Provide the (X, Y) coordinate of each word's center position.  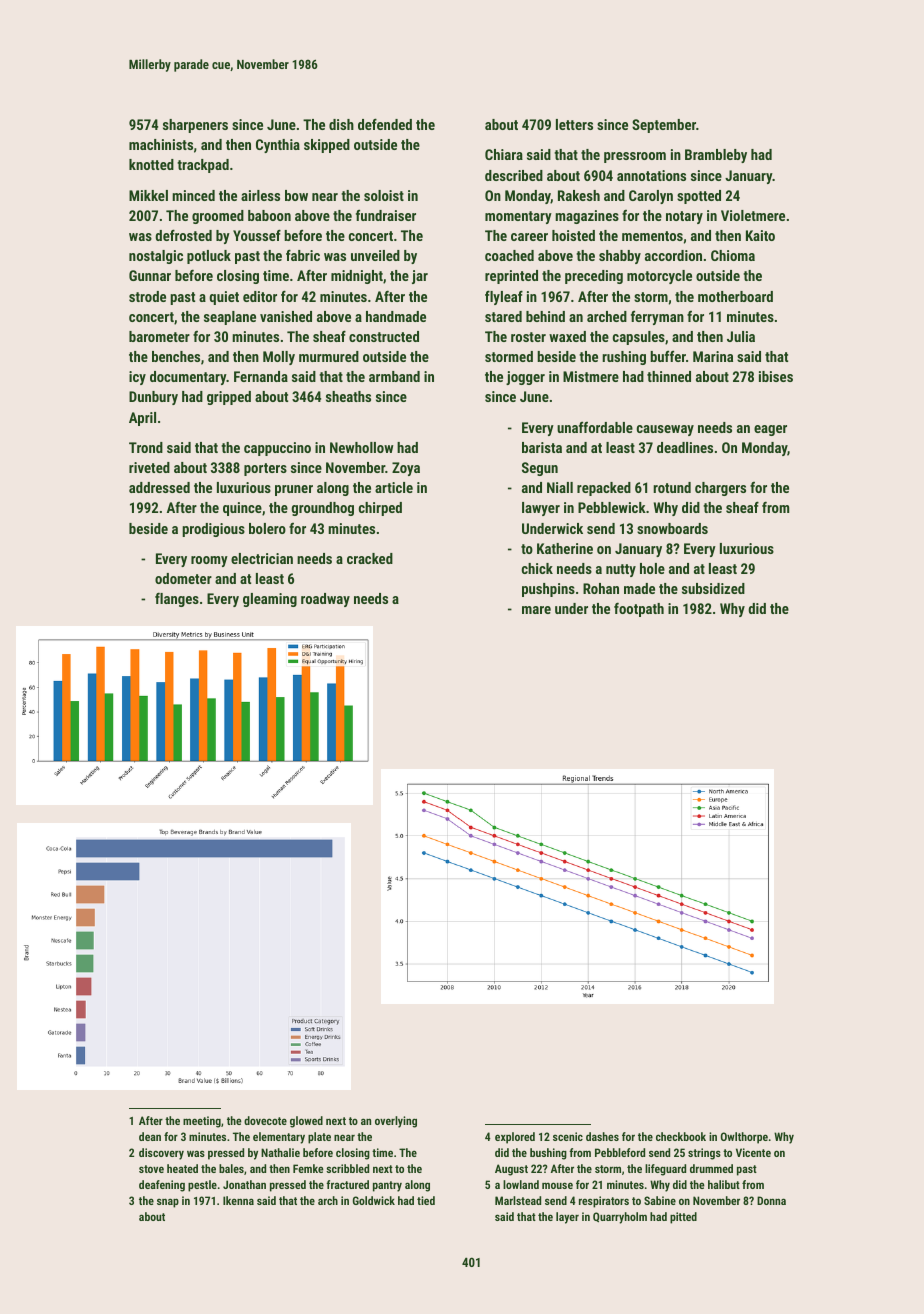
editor (260, 296)
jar (420, 277)
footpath (639, 609)
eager (770, 430)
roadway (325, 600)
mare (536, 610)
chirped (380, 509)
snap (168, 1203)
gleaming (270, 600)
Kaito (760, 235)
